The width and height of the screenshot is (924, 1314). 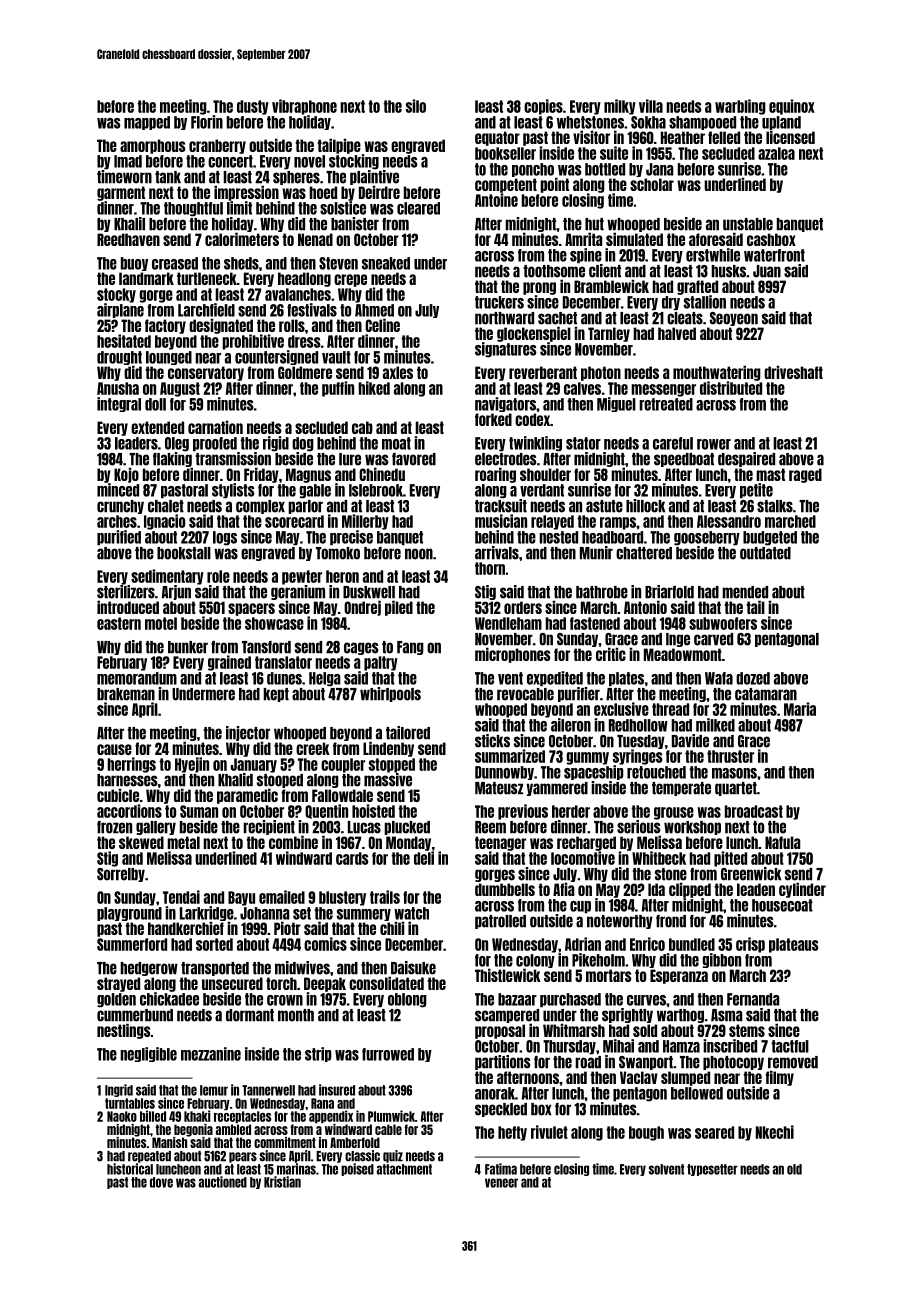 I want to click on critic, so click(x=611, y=654).
